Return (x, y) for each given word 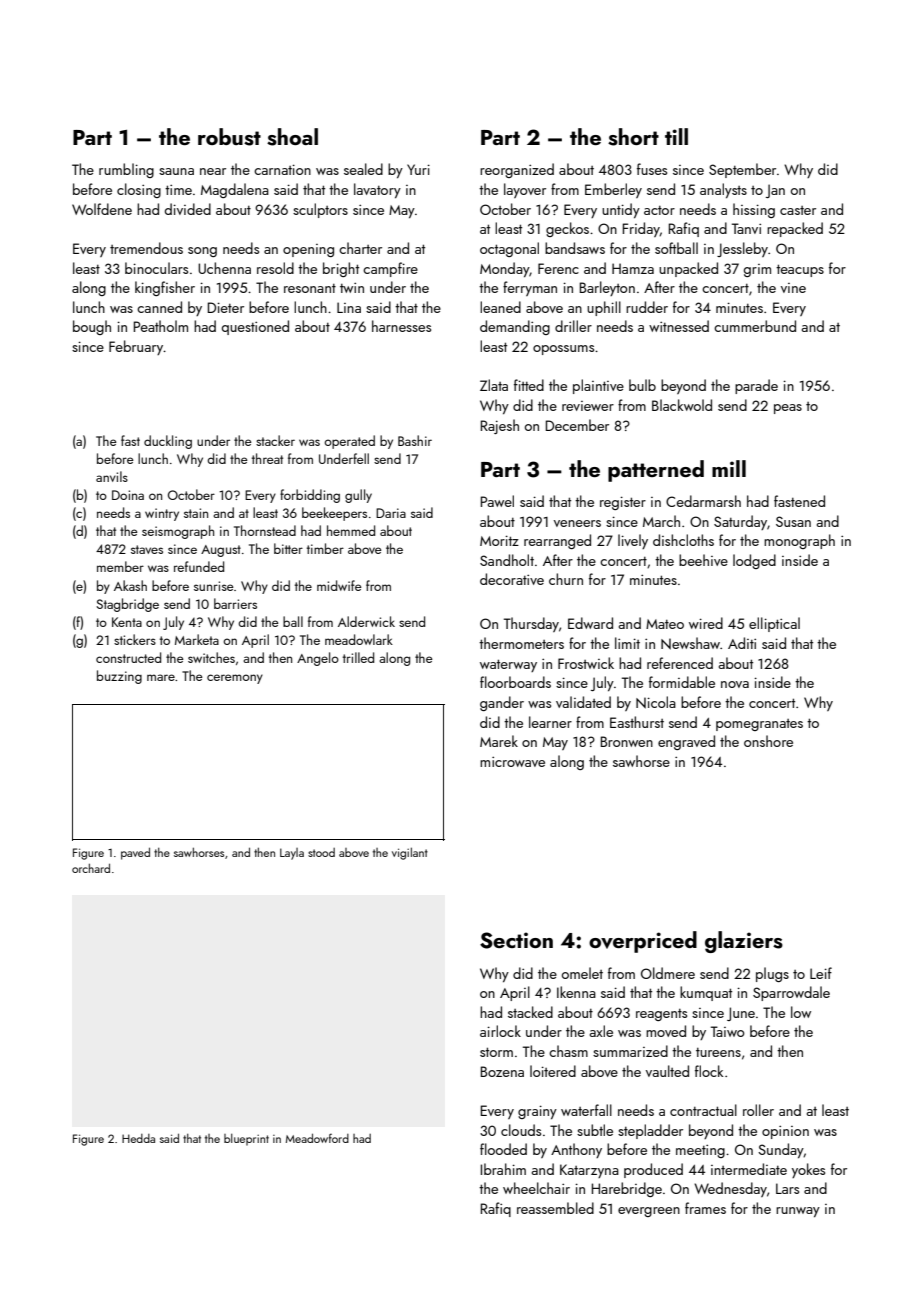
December (577, 425)
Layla (292, 854)
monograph (799, 541)
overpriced (643, 942)
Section (516, 940)
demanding (515, 327)
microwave (512, 762)
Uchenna (224, 268)
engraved (686, 742)
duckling (168, 442)
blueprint (246, 1140)
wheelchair (536, 1188)
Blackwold (682, 405)
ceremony (235, 679)
